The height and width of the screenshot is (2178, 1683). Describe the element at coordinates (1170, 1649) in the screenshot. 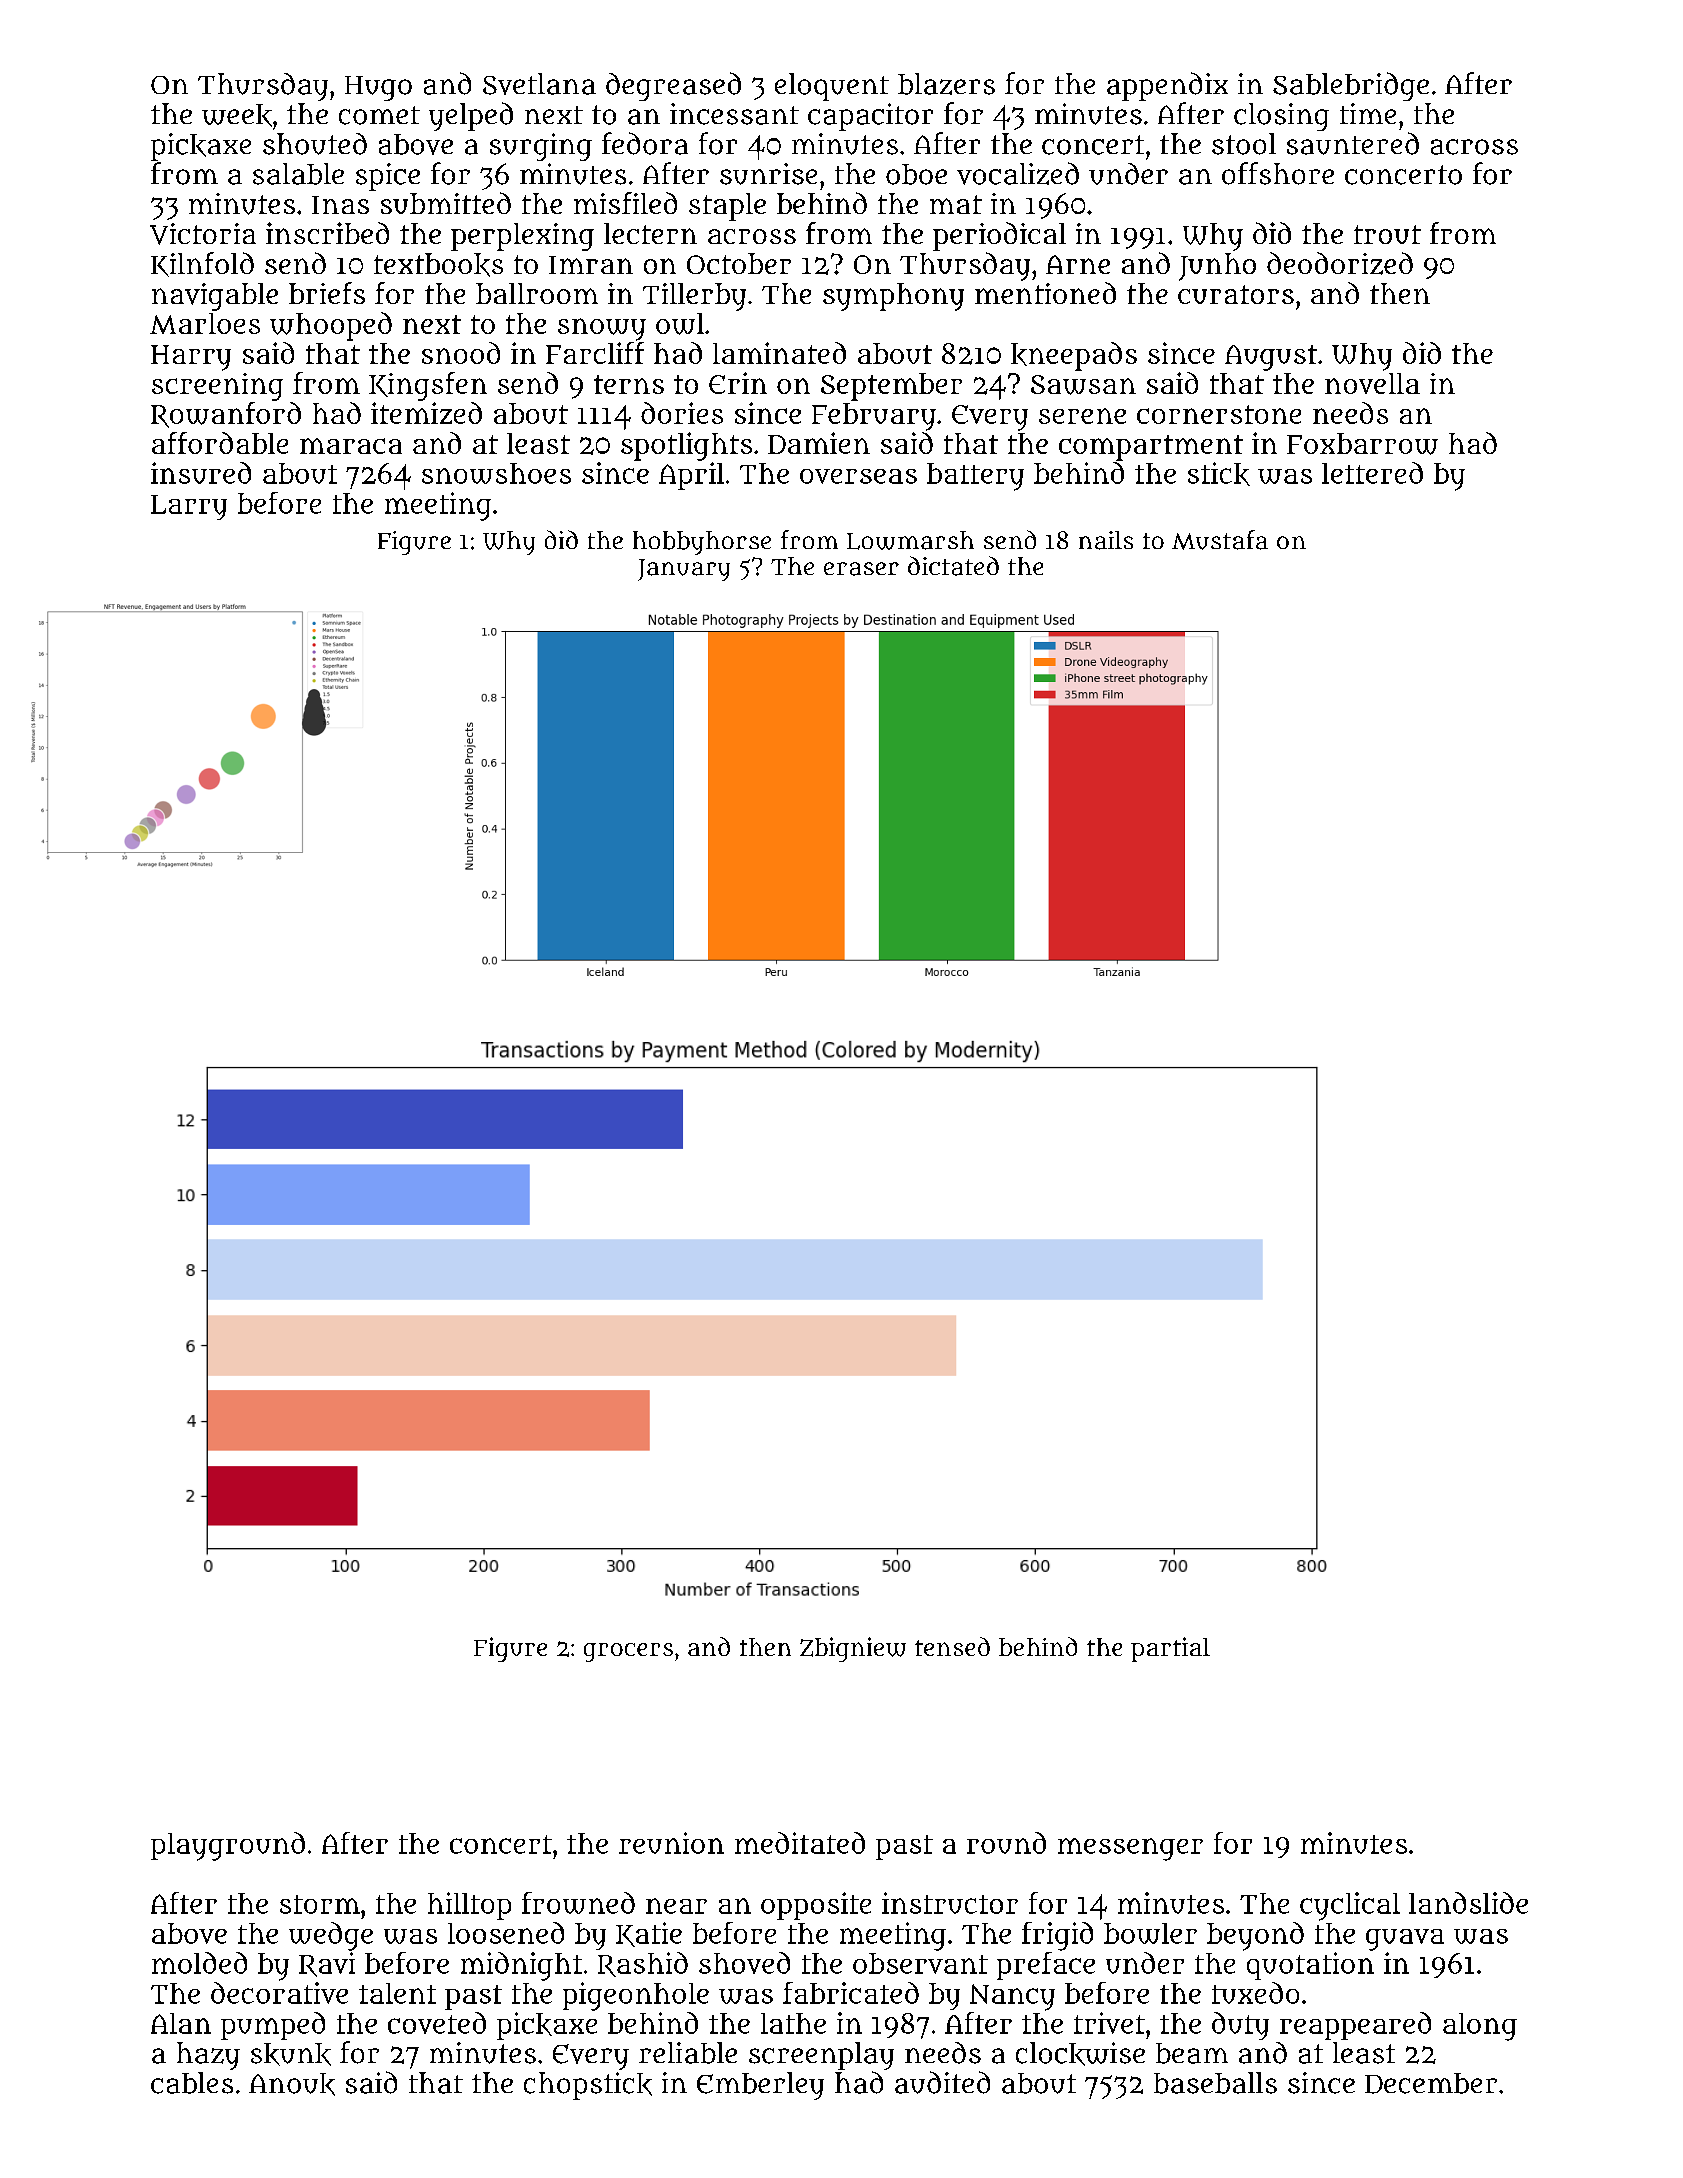

I see `partial` at that location.
